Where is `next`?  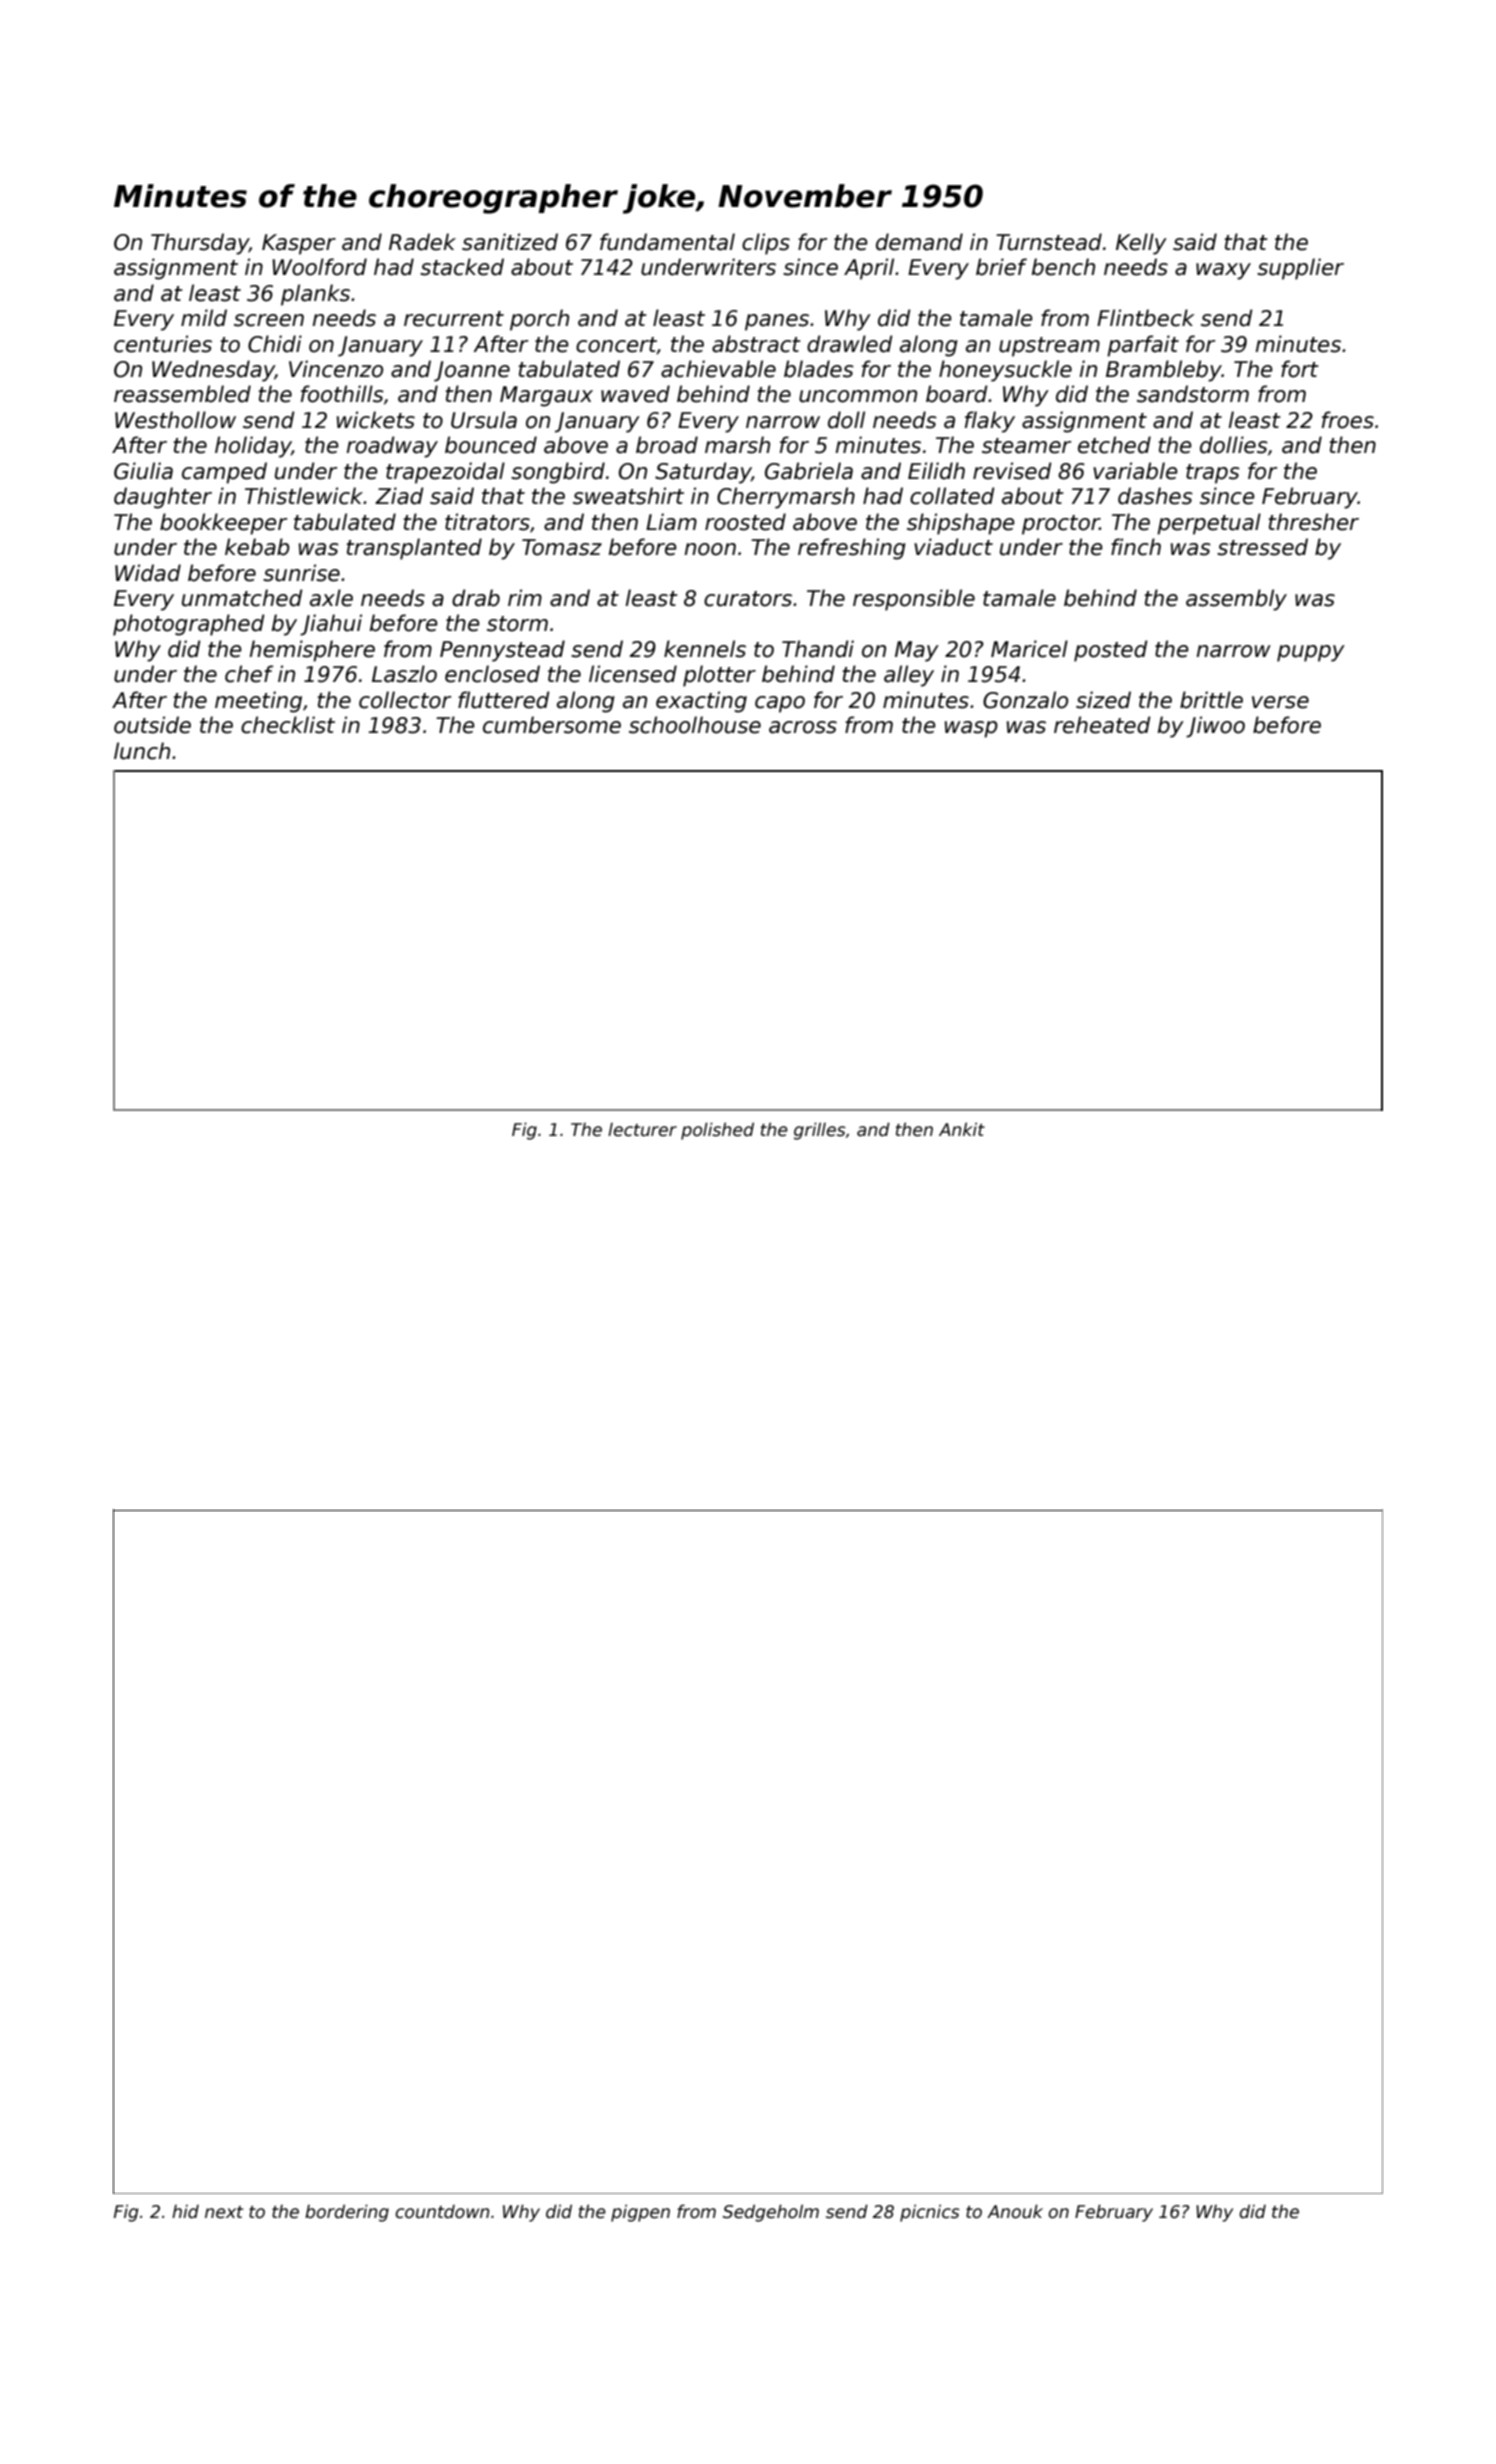
next is located at coordinates (224, 2212).
